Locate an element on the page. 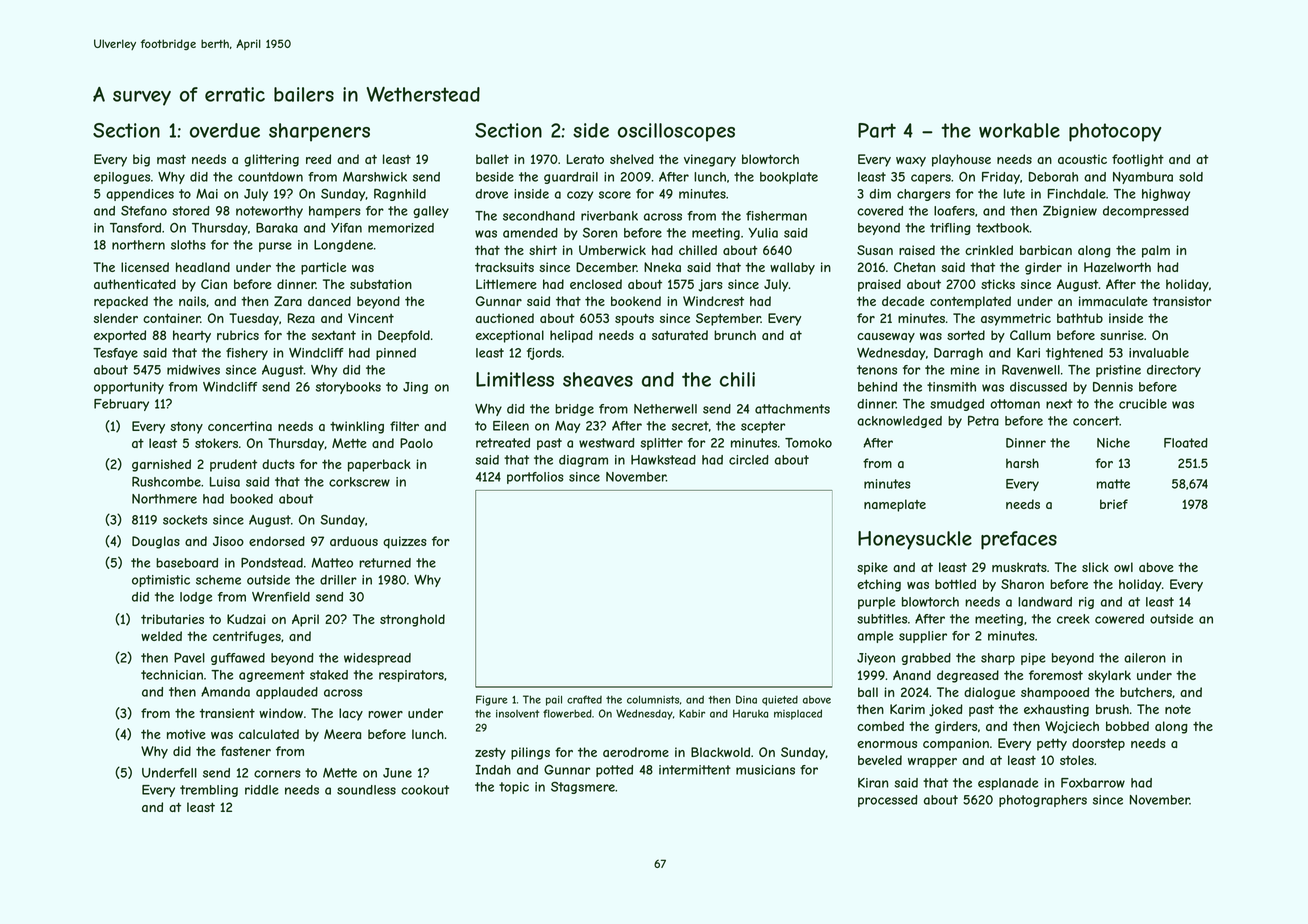 The image size is (1308, 924). Douglas is located at coordinates (156, 542).
